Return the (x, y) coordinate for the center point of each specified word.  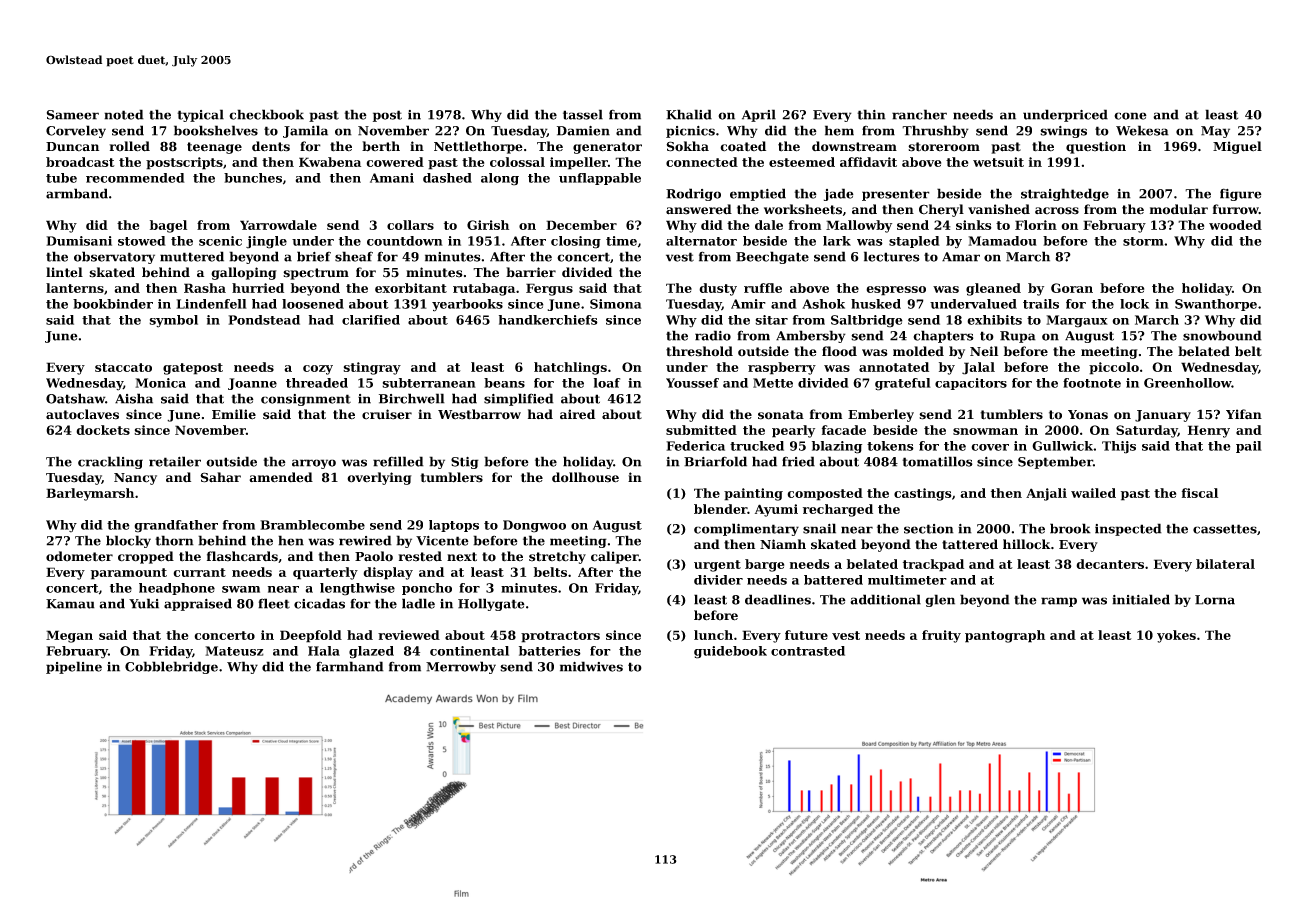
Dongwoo (534, 526)
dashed (447, 178)
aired (577, 414)
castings (923, 494)
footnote (1092, 383)
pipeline (74, 667)
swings (1063, 132)
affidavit (868, 162)
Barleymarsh (90, 494)
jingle (266, 242)
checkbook (266, 114)
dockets (103, 430)
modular (1179, 209)
